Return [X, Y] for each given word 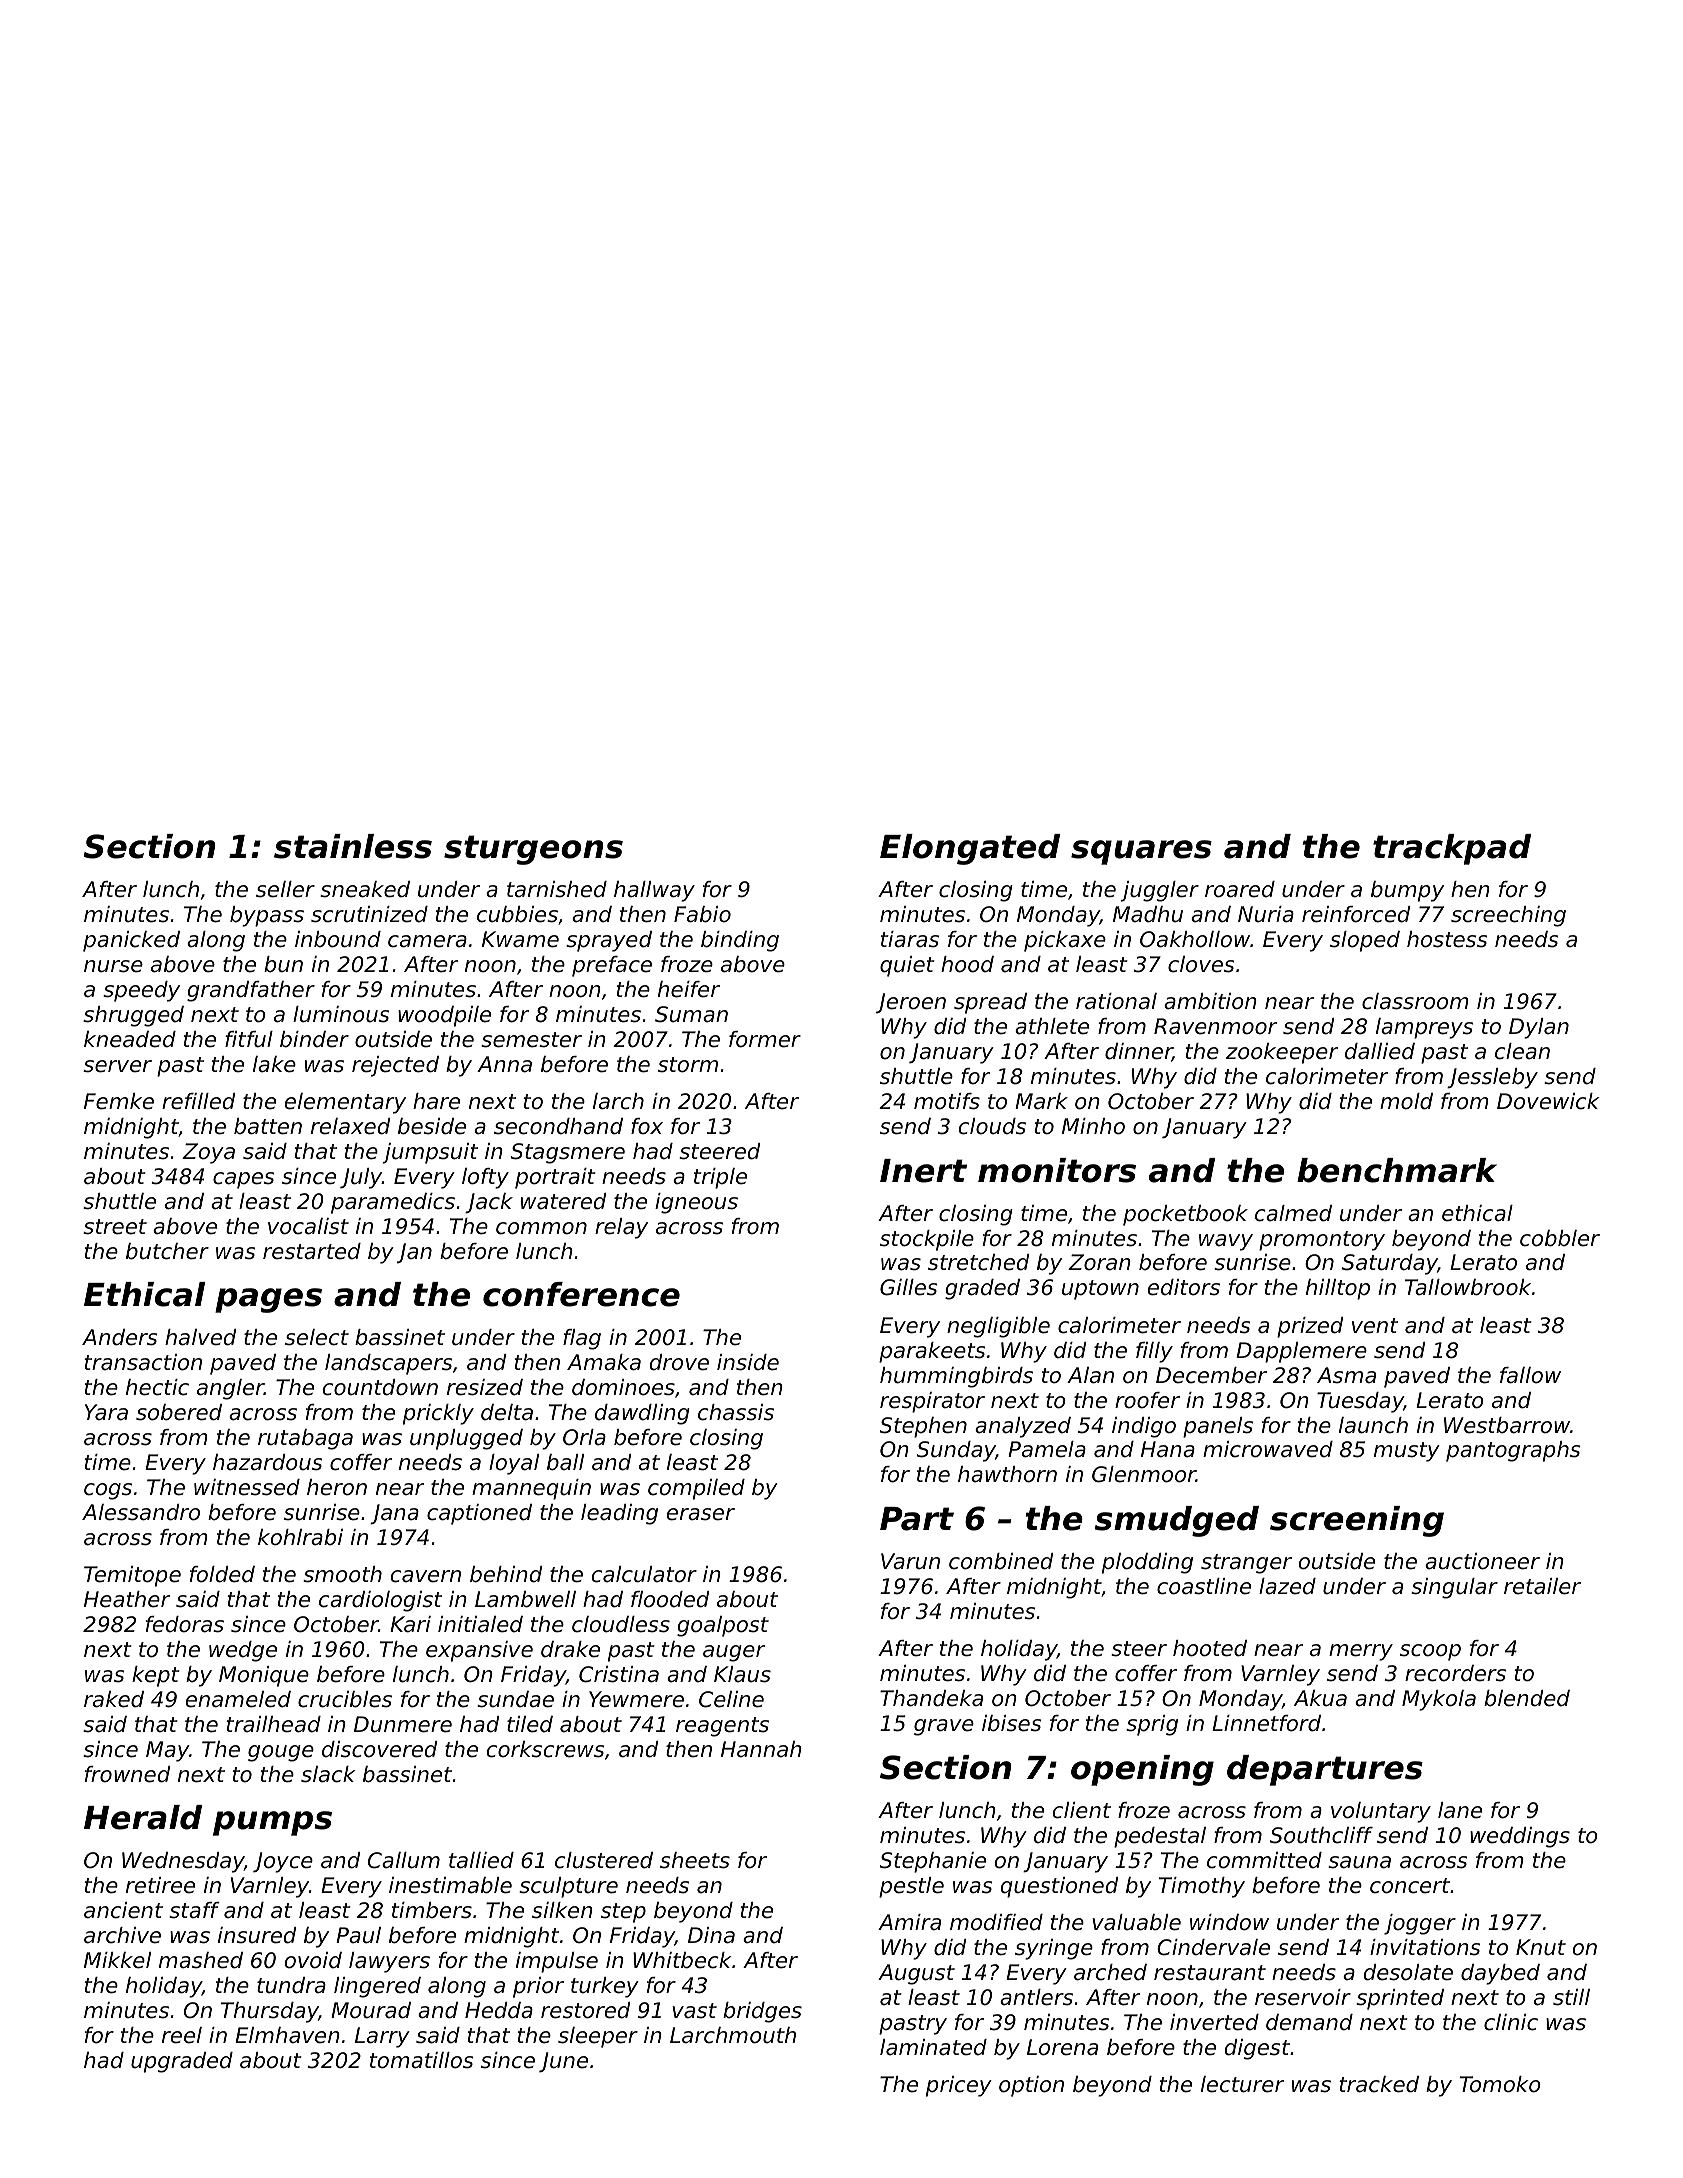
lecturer [1242, 2084]
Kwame [520, 939]
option [1031, 2086]
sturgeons [533, 850]
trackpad [1452, 849]
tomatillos [421, 2060]
